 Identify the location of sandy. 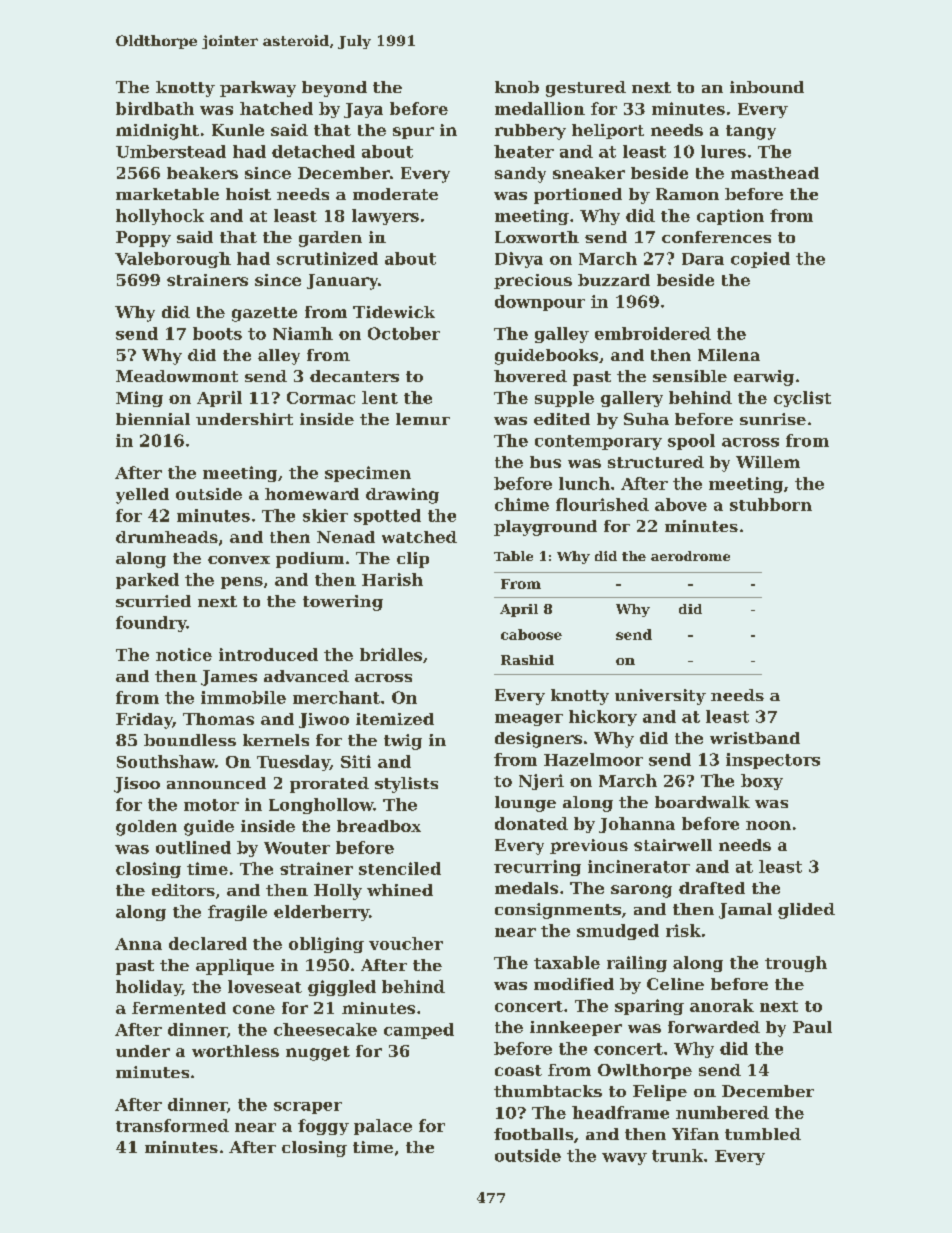
(520, 175).
